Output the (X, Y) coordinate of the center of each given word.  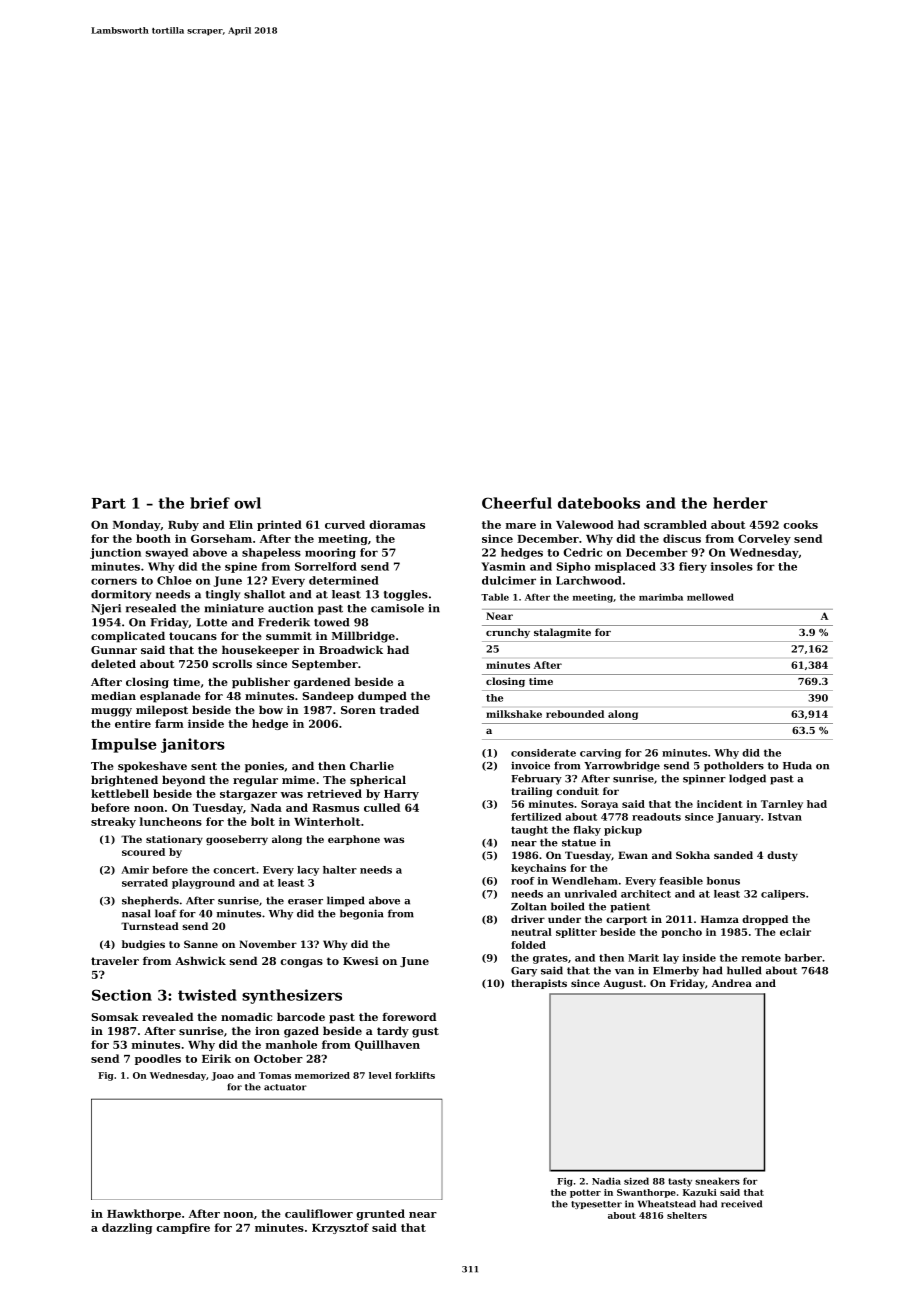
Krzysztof (340, 1228)
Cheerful (517, 503)
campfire (183, 1228)
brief (210, 503)
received (741, 1204)
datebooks (599, 503)
